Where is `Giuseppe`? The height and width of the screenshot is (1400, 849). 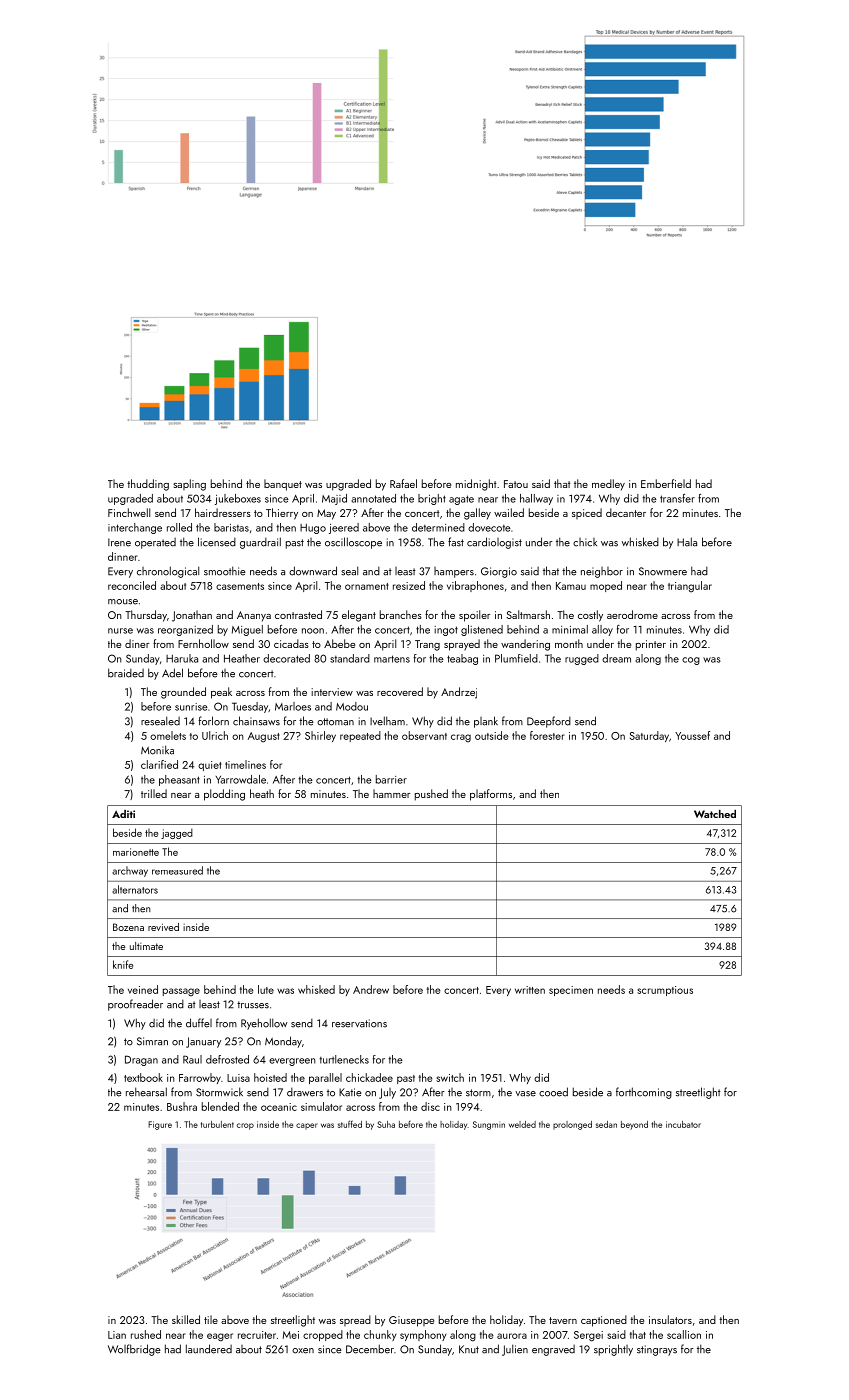 Giuseppe is located at coordinates (411, 1321).
